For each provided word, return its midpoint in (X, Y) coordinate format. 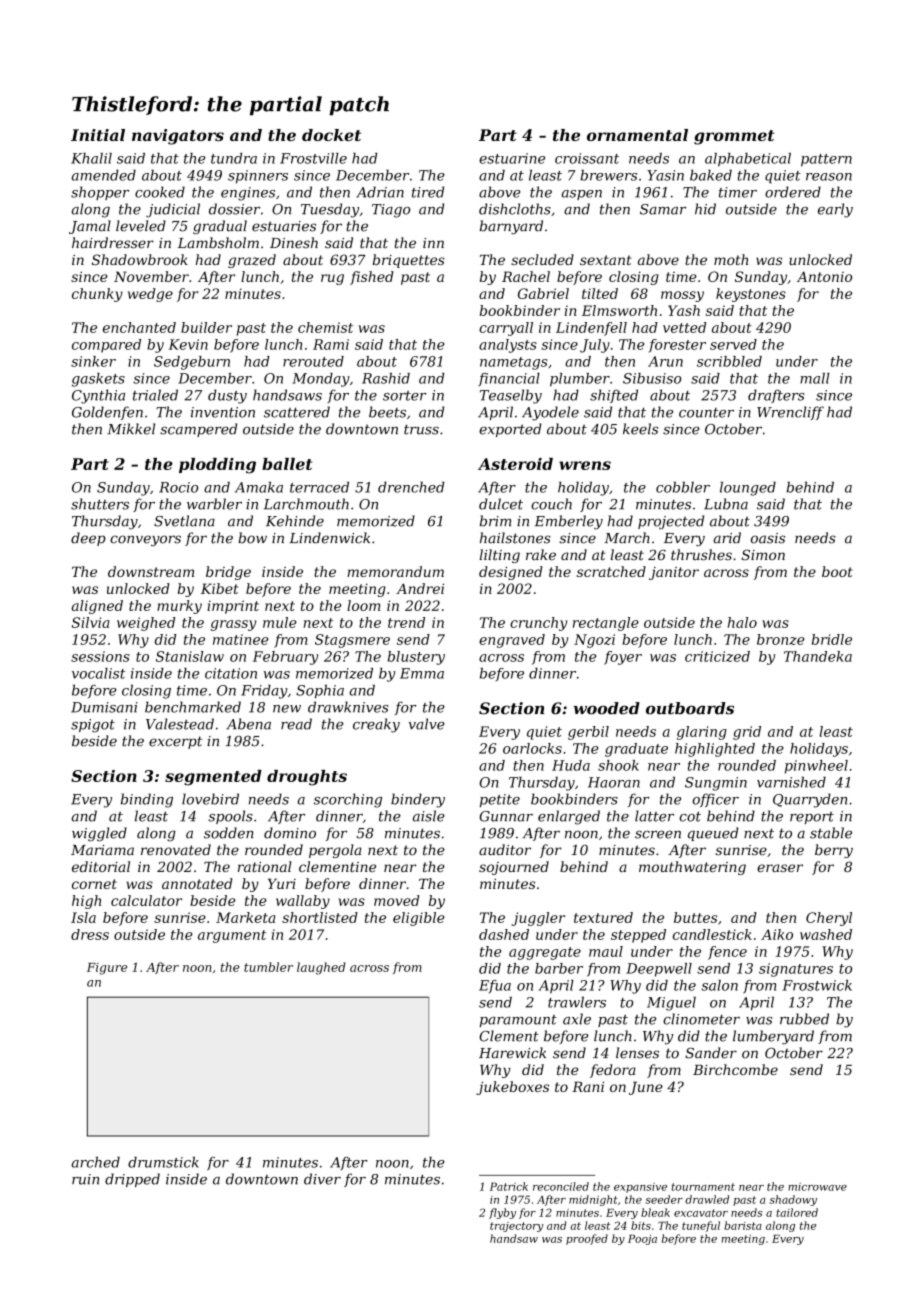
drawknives (348, 707)
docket (331, 135)
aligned (97, 607)
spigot (93, 726)
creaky (376, 725)
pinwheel (816, 767)
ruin (85, 1179)
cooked (160, 192)
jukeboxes (512, 1088)
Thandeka (818, 656)
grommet (734, 137)
